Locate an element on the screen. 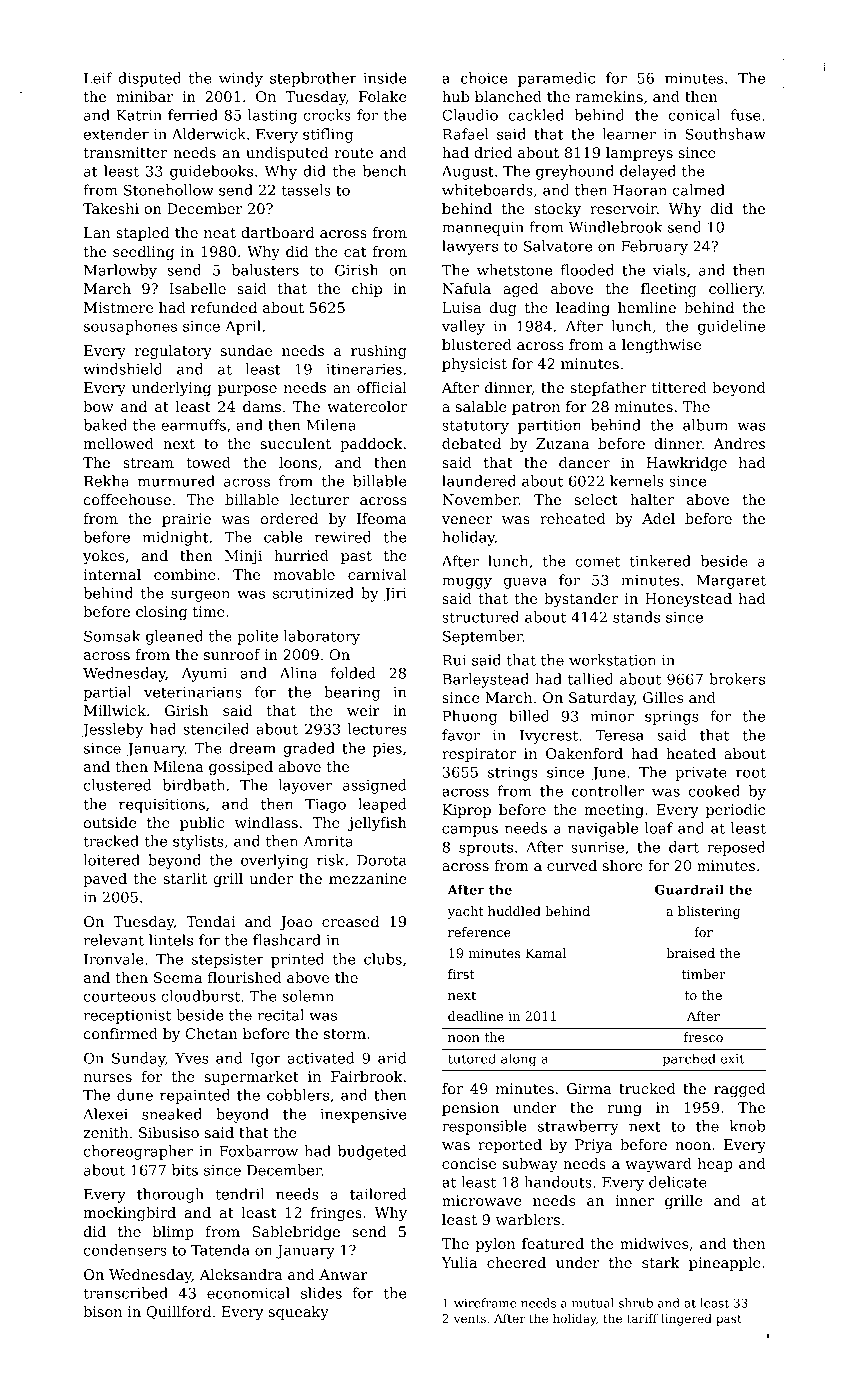 The width and height of the screenshot is (849, 1400). inside is located at coordinates (385, 78).
